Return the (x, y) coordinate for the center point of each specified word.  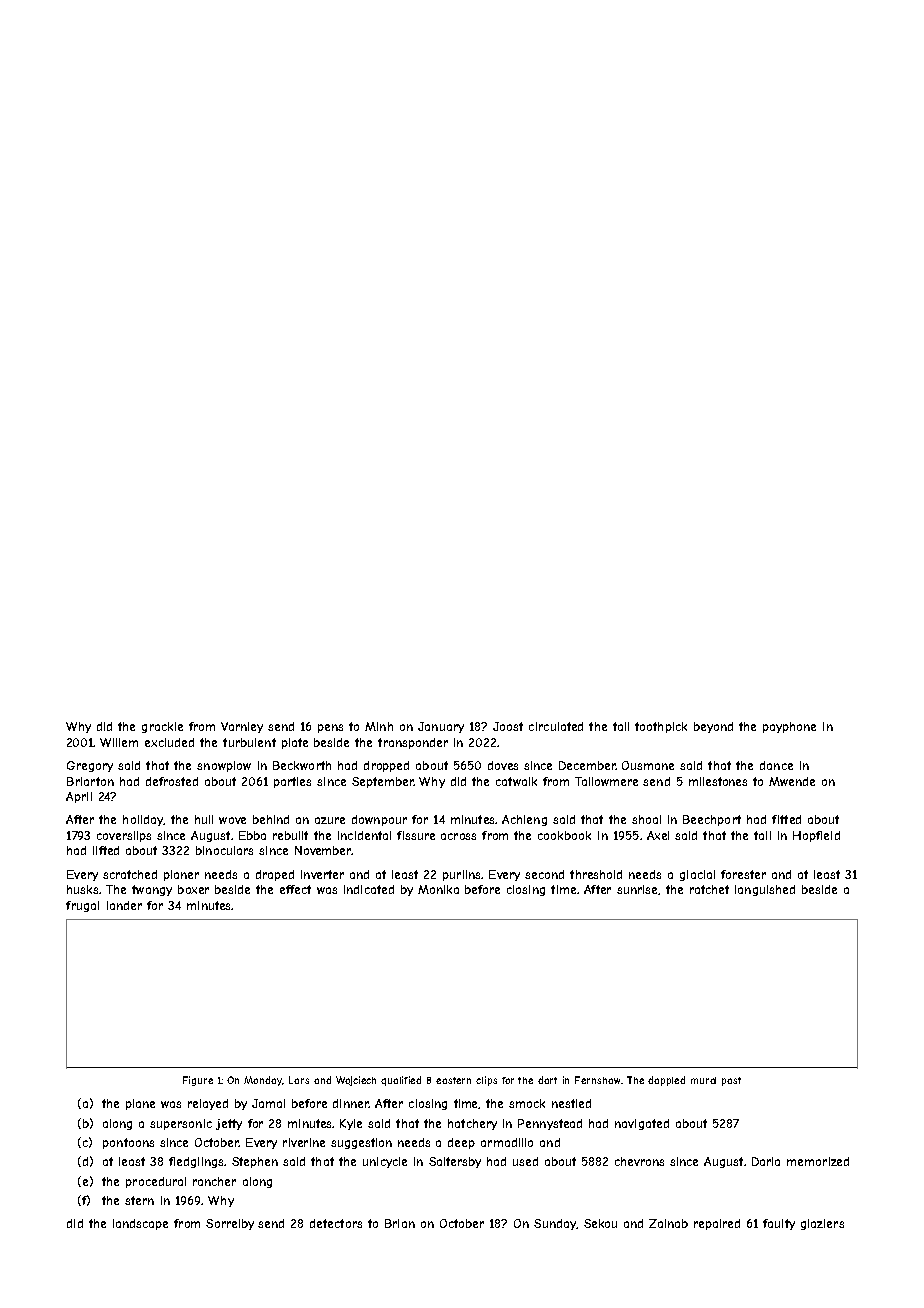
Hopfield (816, 836)
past (731, 1081)
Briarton (90, 781)
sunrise (637, 889)
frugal (82, 906)
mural (703, 1080)
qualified (401, 1081)
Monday (263, 1081)
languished (765, 890)
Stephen (255, 1162)
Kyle (351, 1124)
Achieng (524, 820)
